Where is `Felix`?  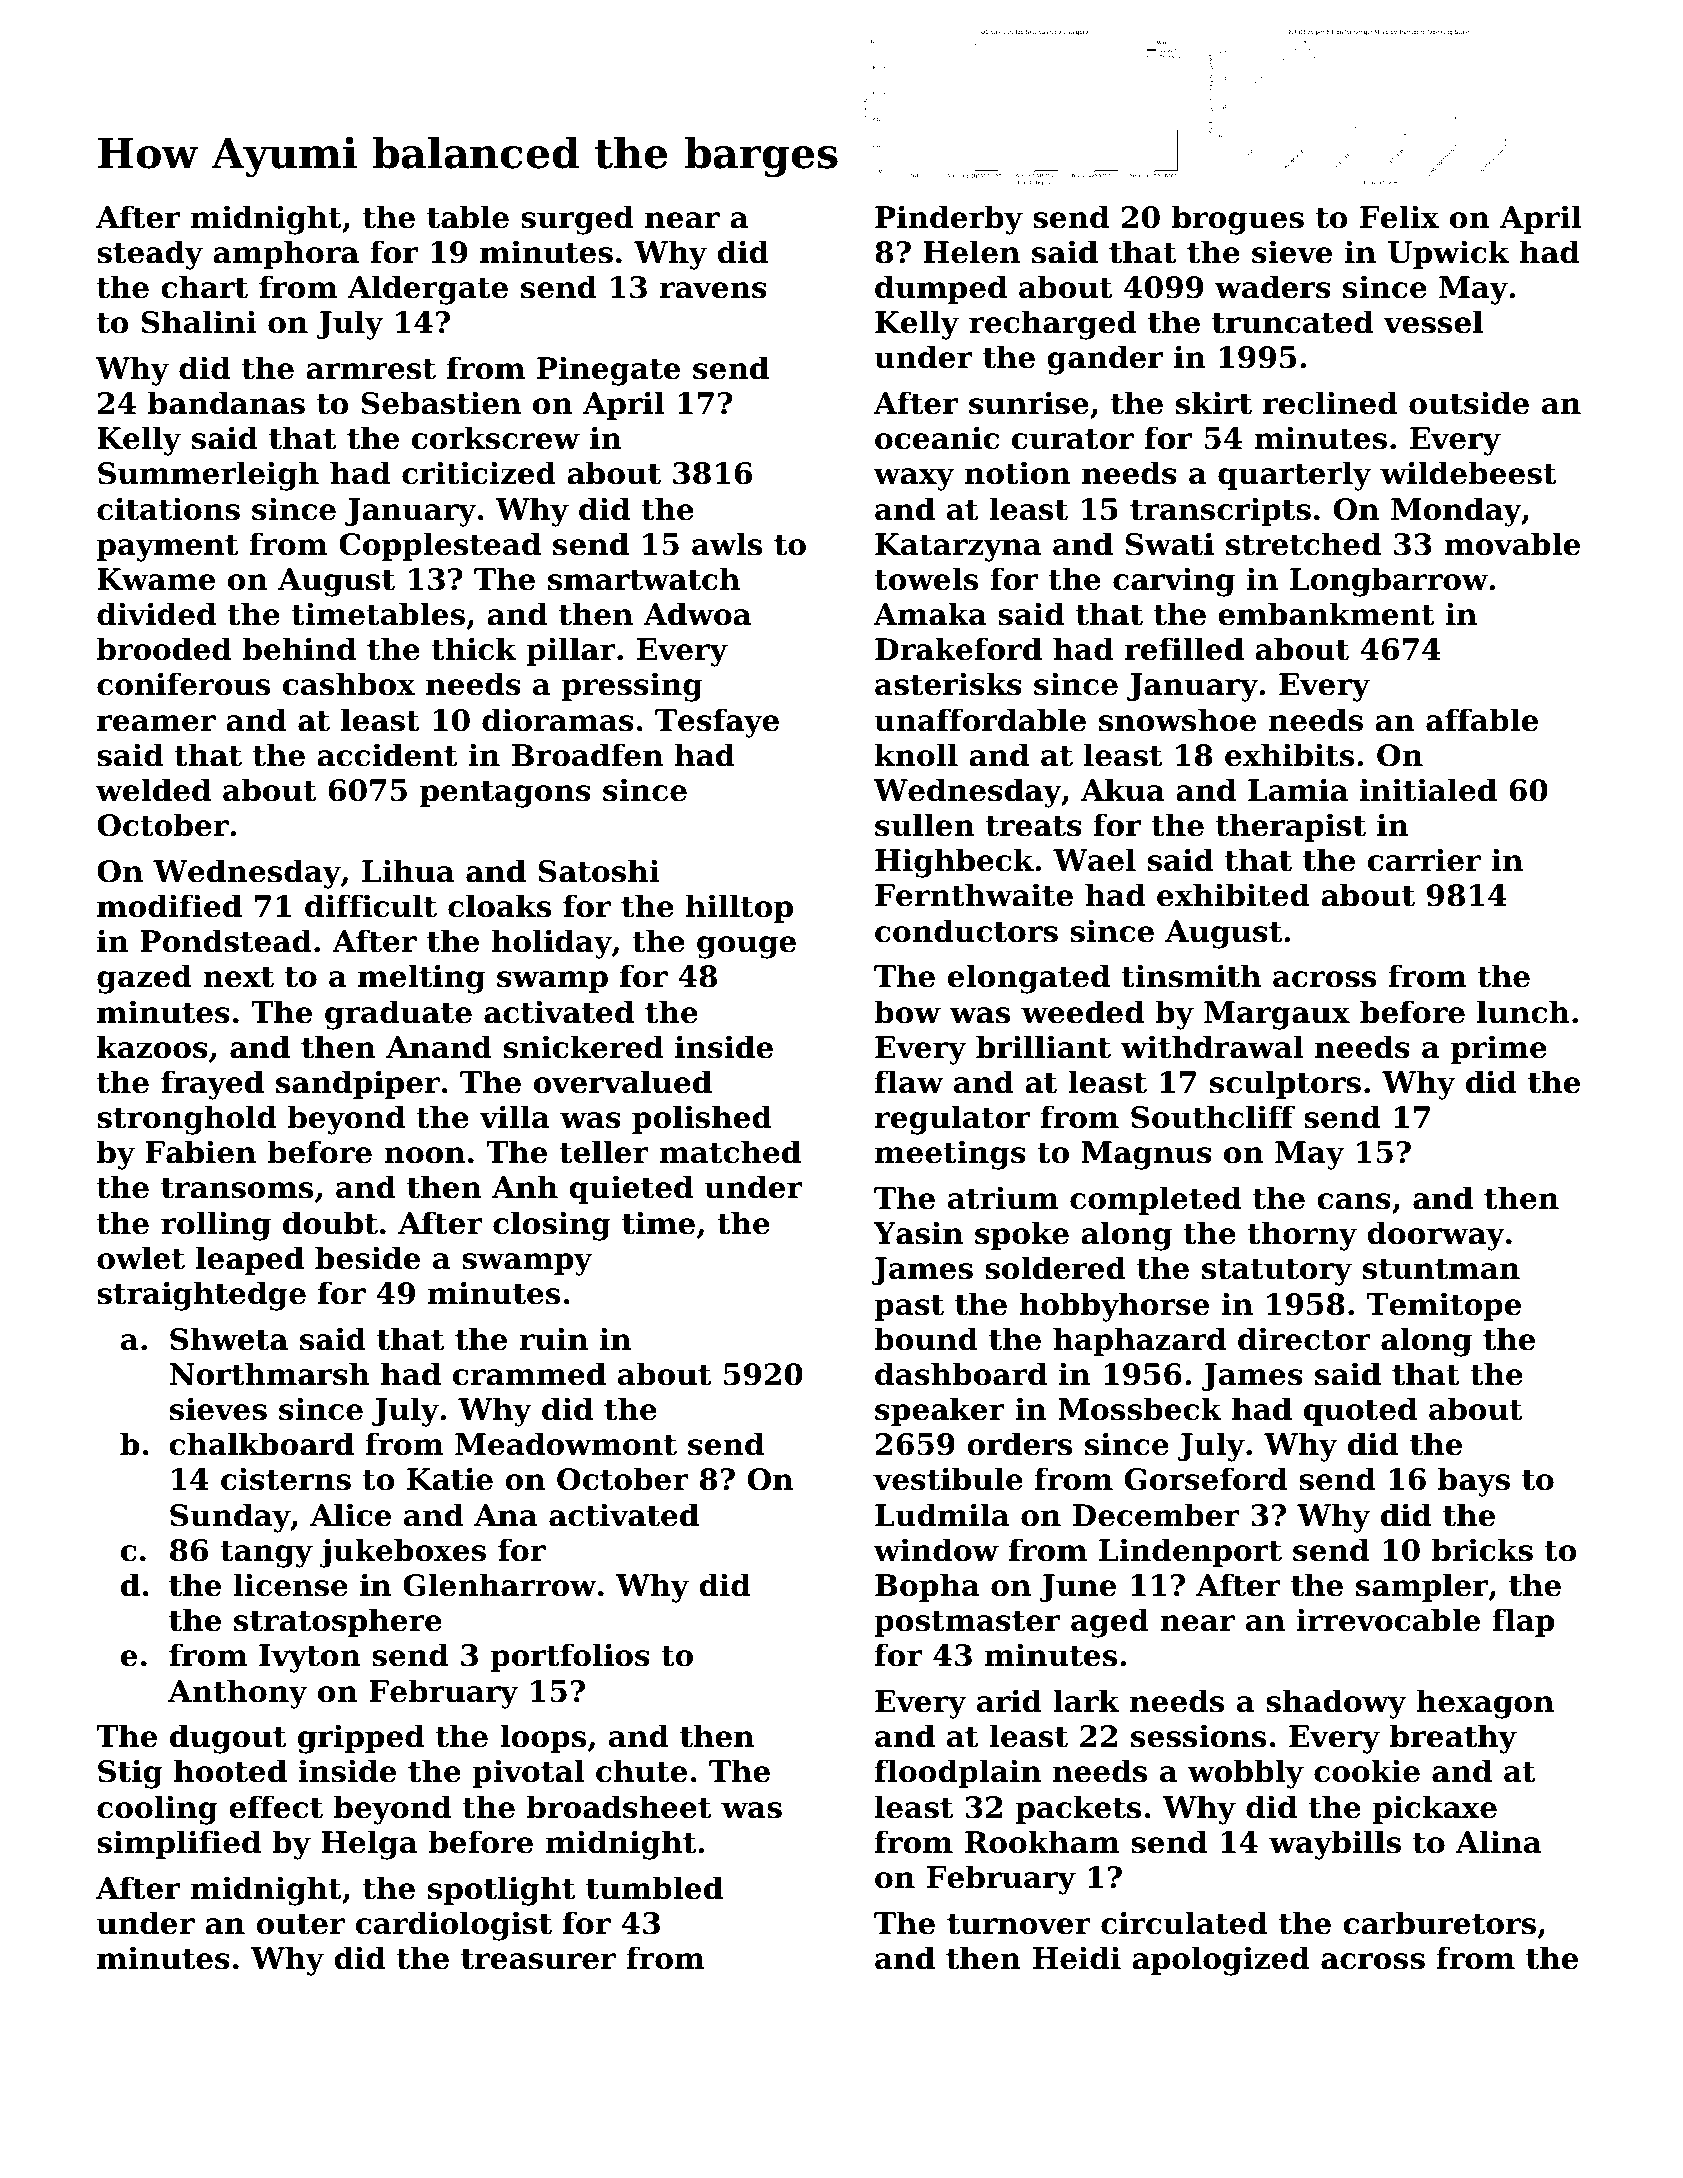 Felix is located at coordinates (1399, 217).
